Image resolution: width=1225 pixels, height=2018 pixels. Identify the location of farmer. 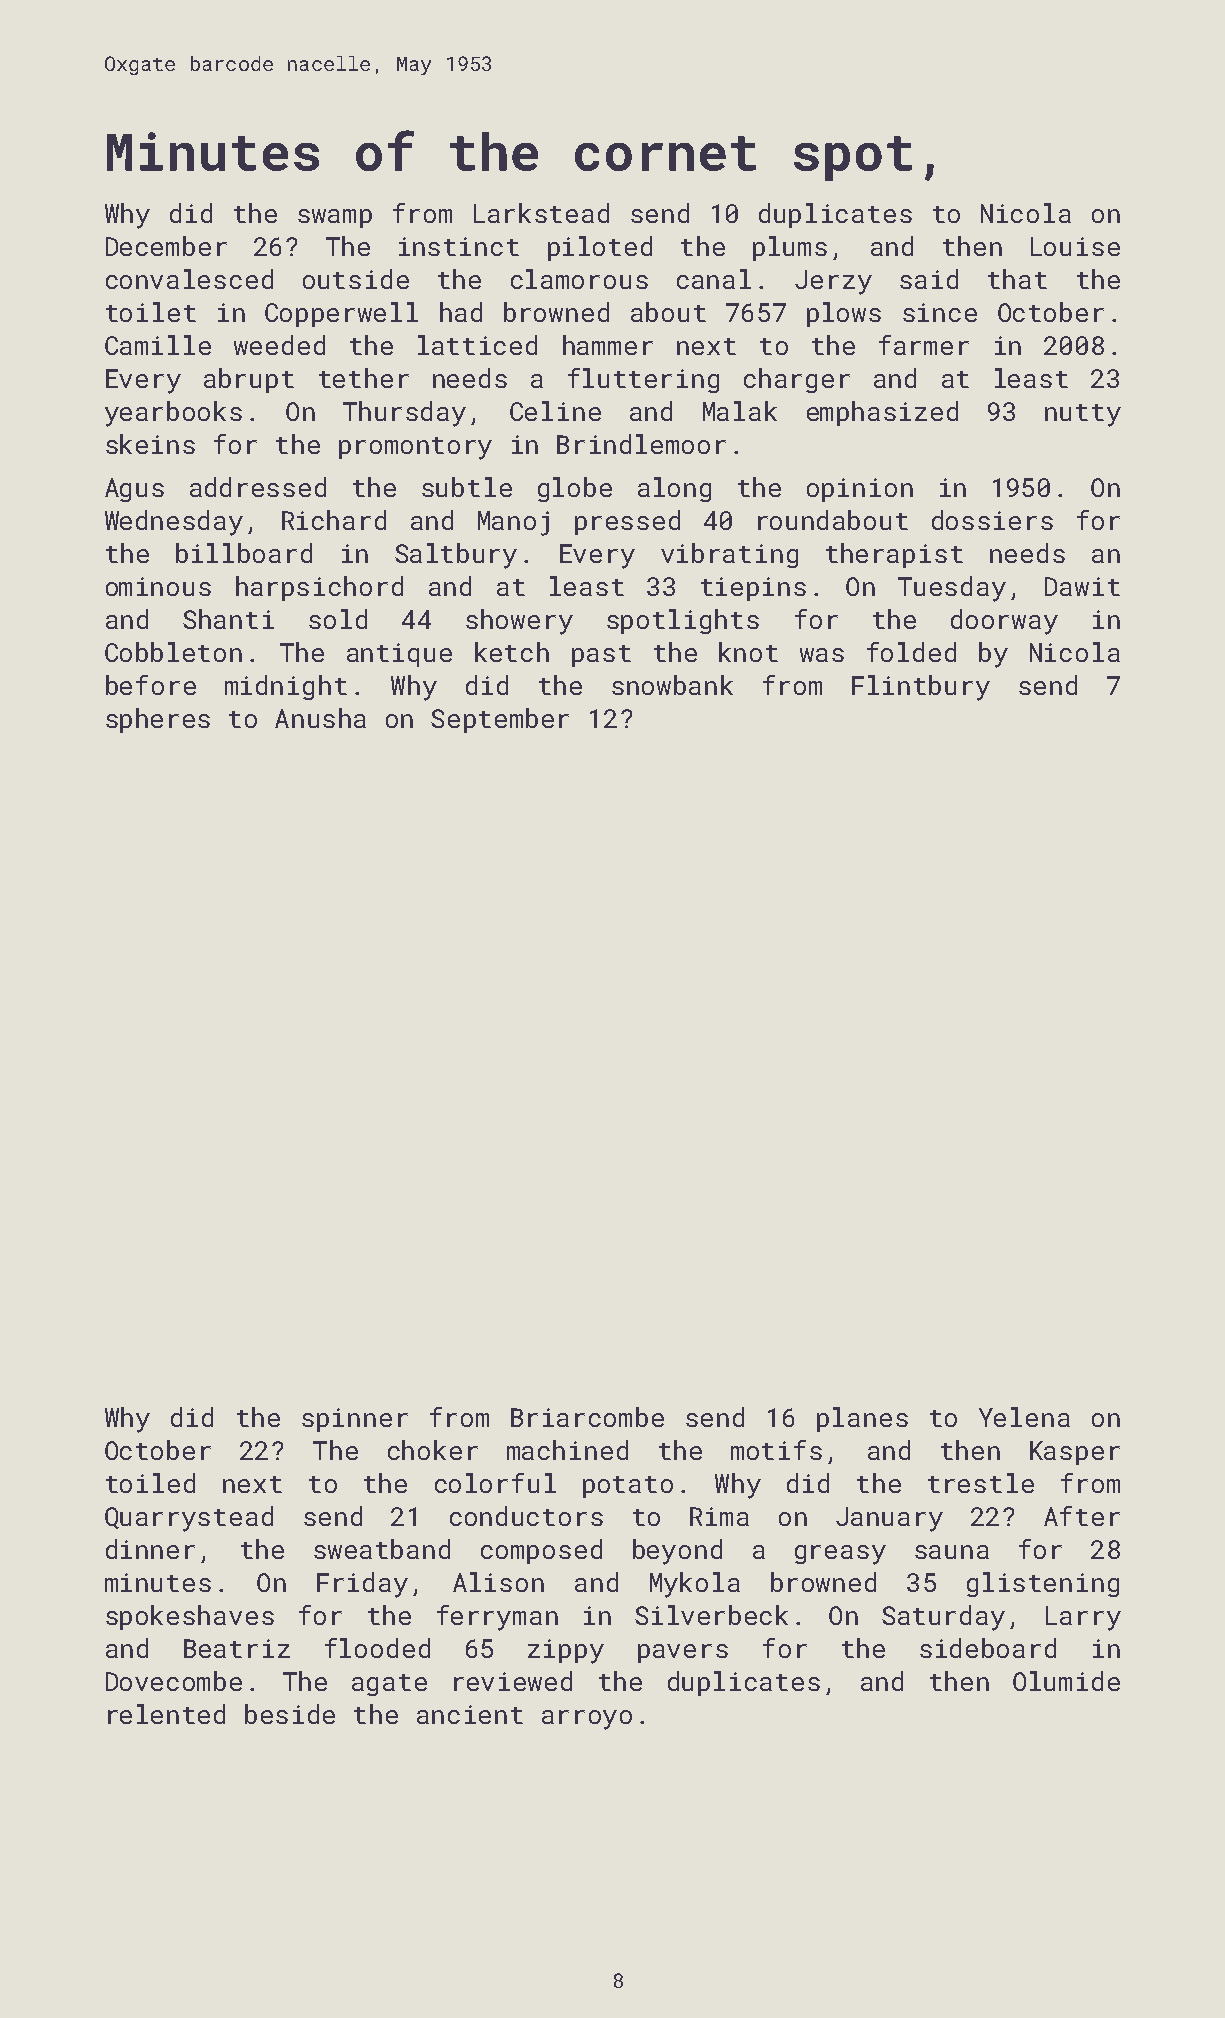
(924, 345).
